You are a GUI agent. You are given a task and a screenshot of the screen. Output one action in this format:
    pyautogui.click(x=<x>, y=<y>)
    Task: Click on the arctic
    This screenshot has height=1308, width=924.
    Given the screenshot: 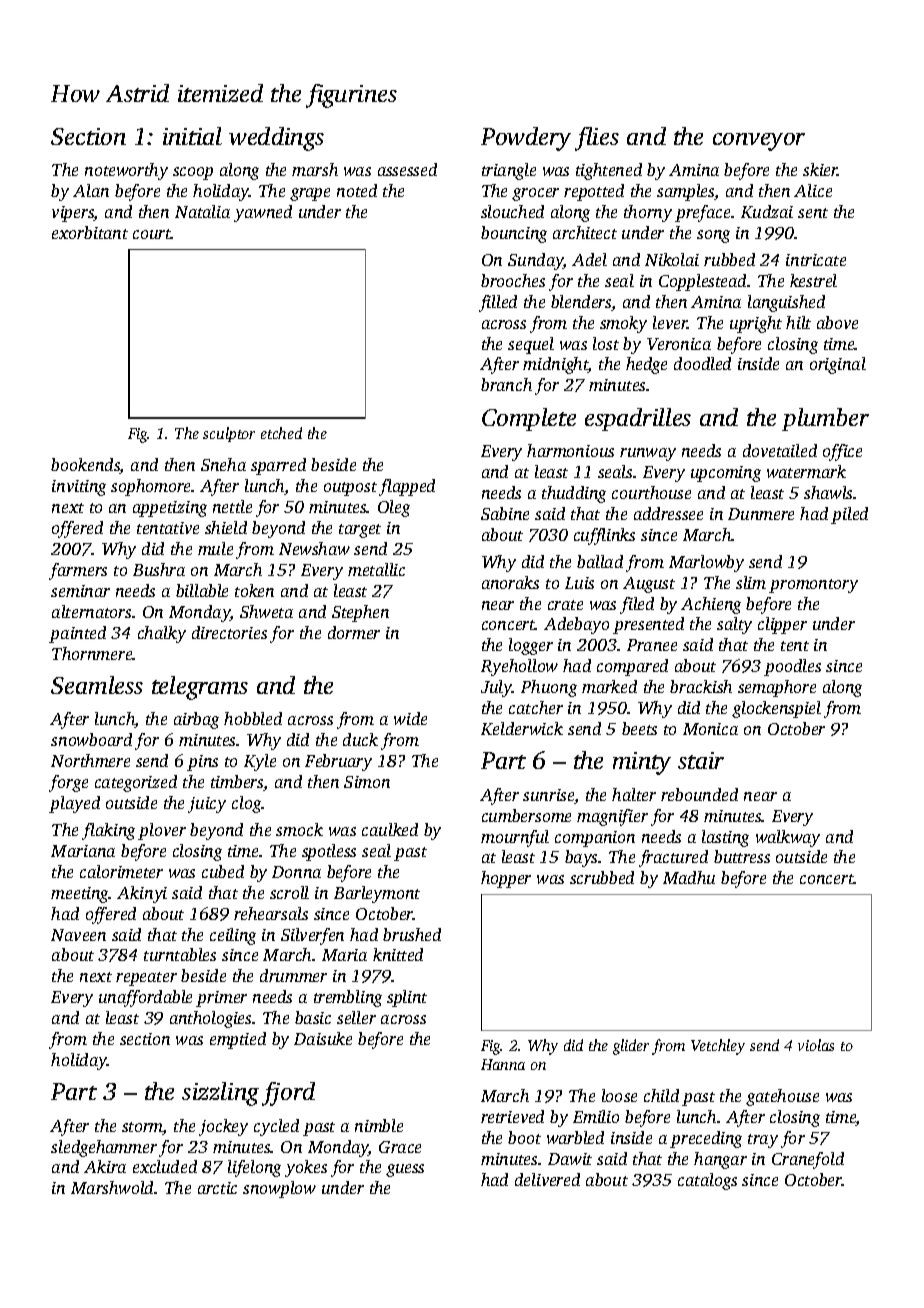 What is the action you would take?
    pyautogui.click(x=217, y=1188)
